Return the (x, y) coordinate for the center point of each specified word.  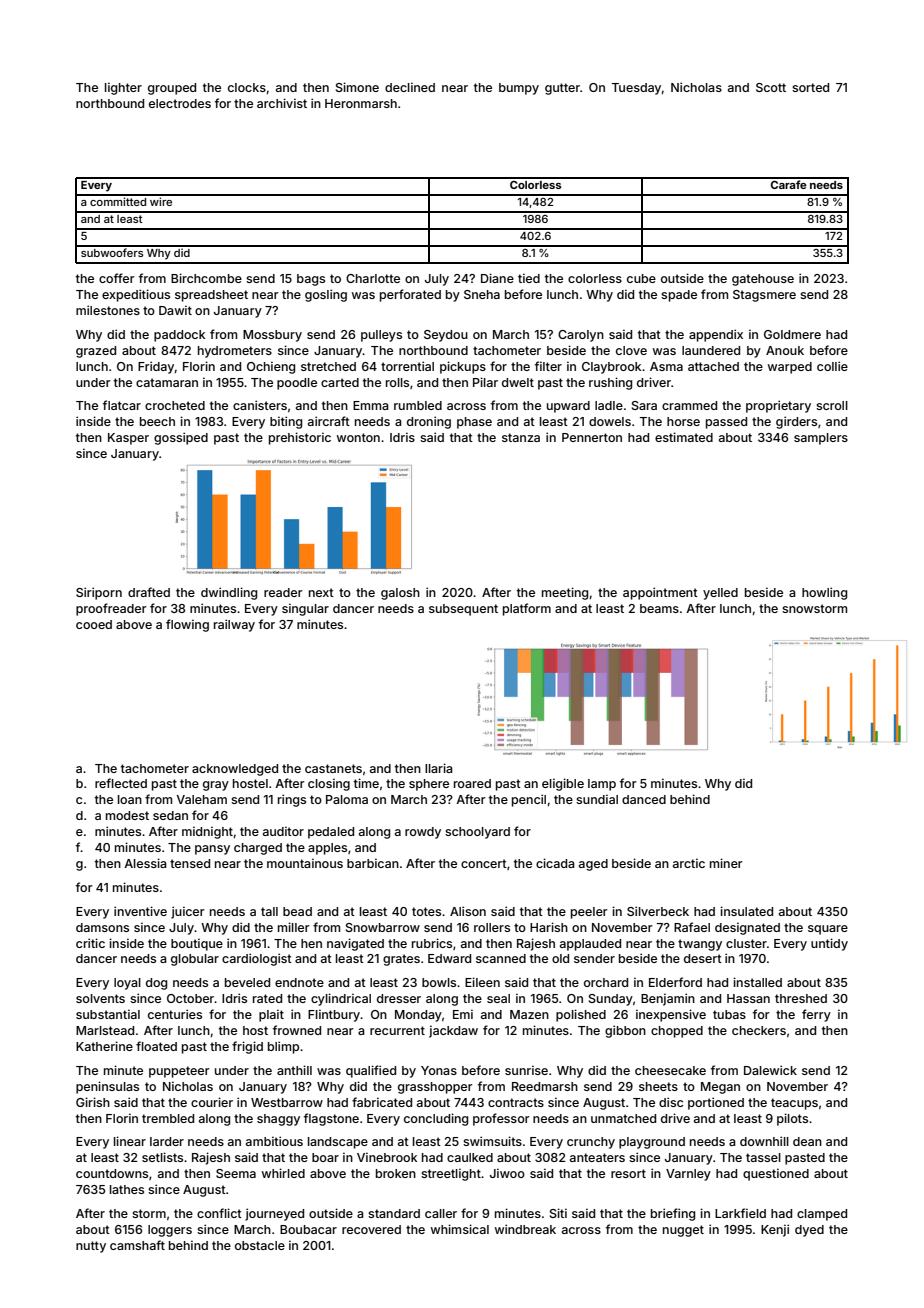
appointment (660, 593)
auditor (283, 831)
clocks (247, 87)
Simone (357, 87)
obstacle (260, 1245)
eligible (563, 784)
